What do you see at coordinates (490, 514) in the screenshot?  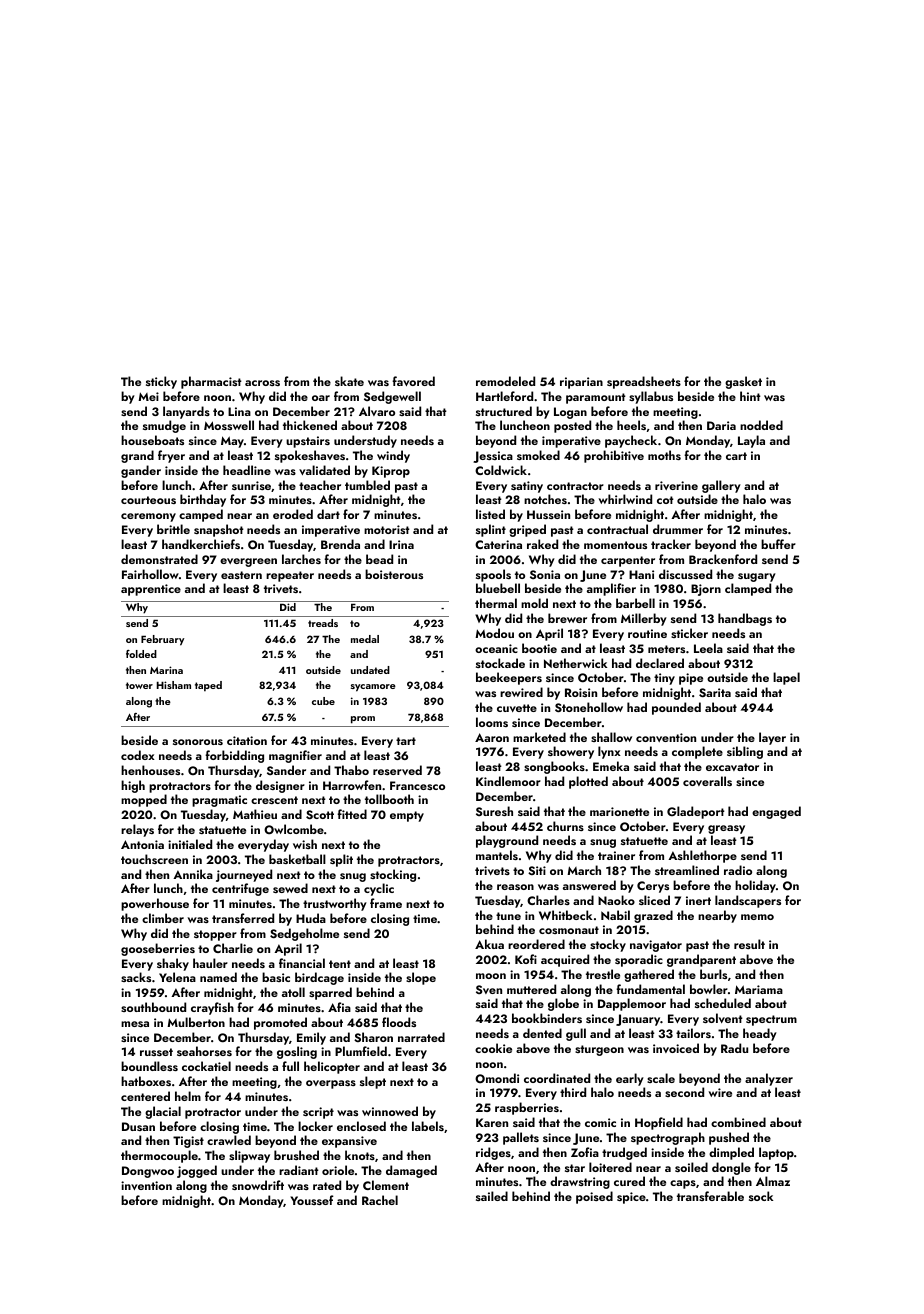 I see `listed` at bounding box center [490, 514].
